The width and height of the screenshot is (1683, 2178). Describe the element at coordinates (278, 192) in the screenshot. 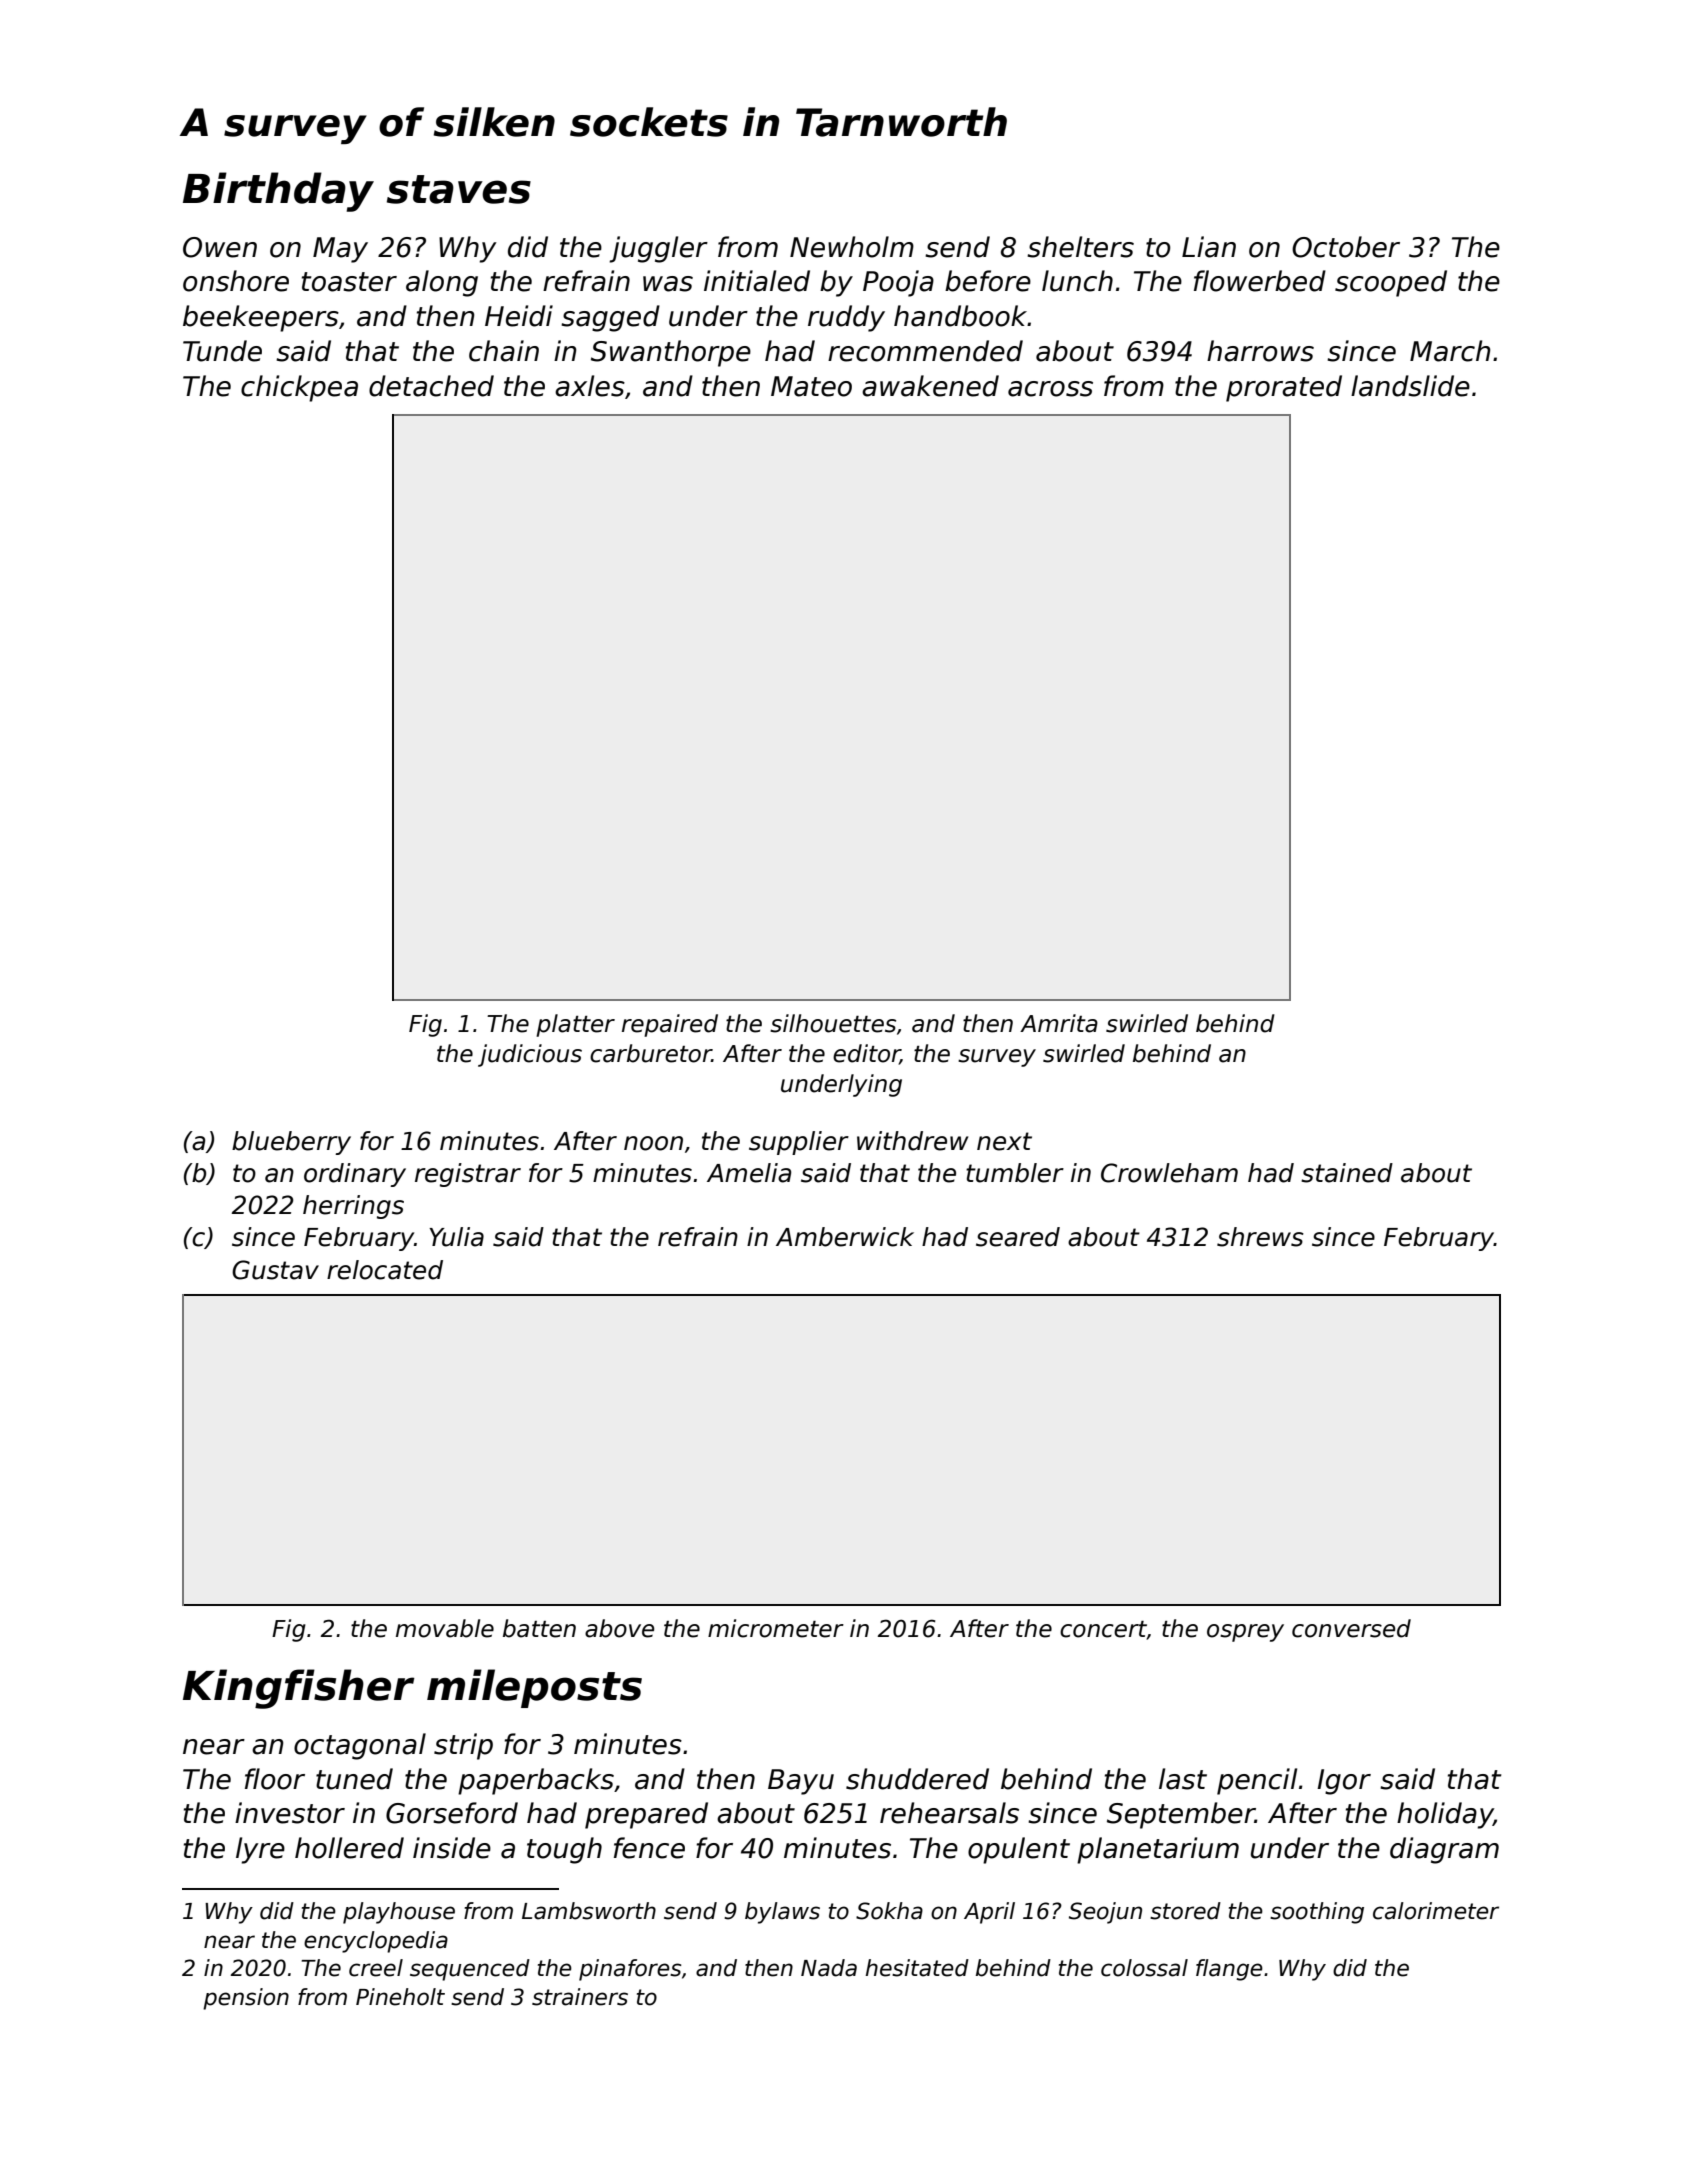

I see `Birthday` at that location.
